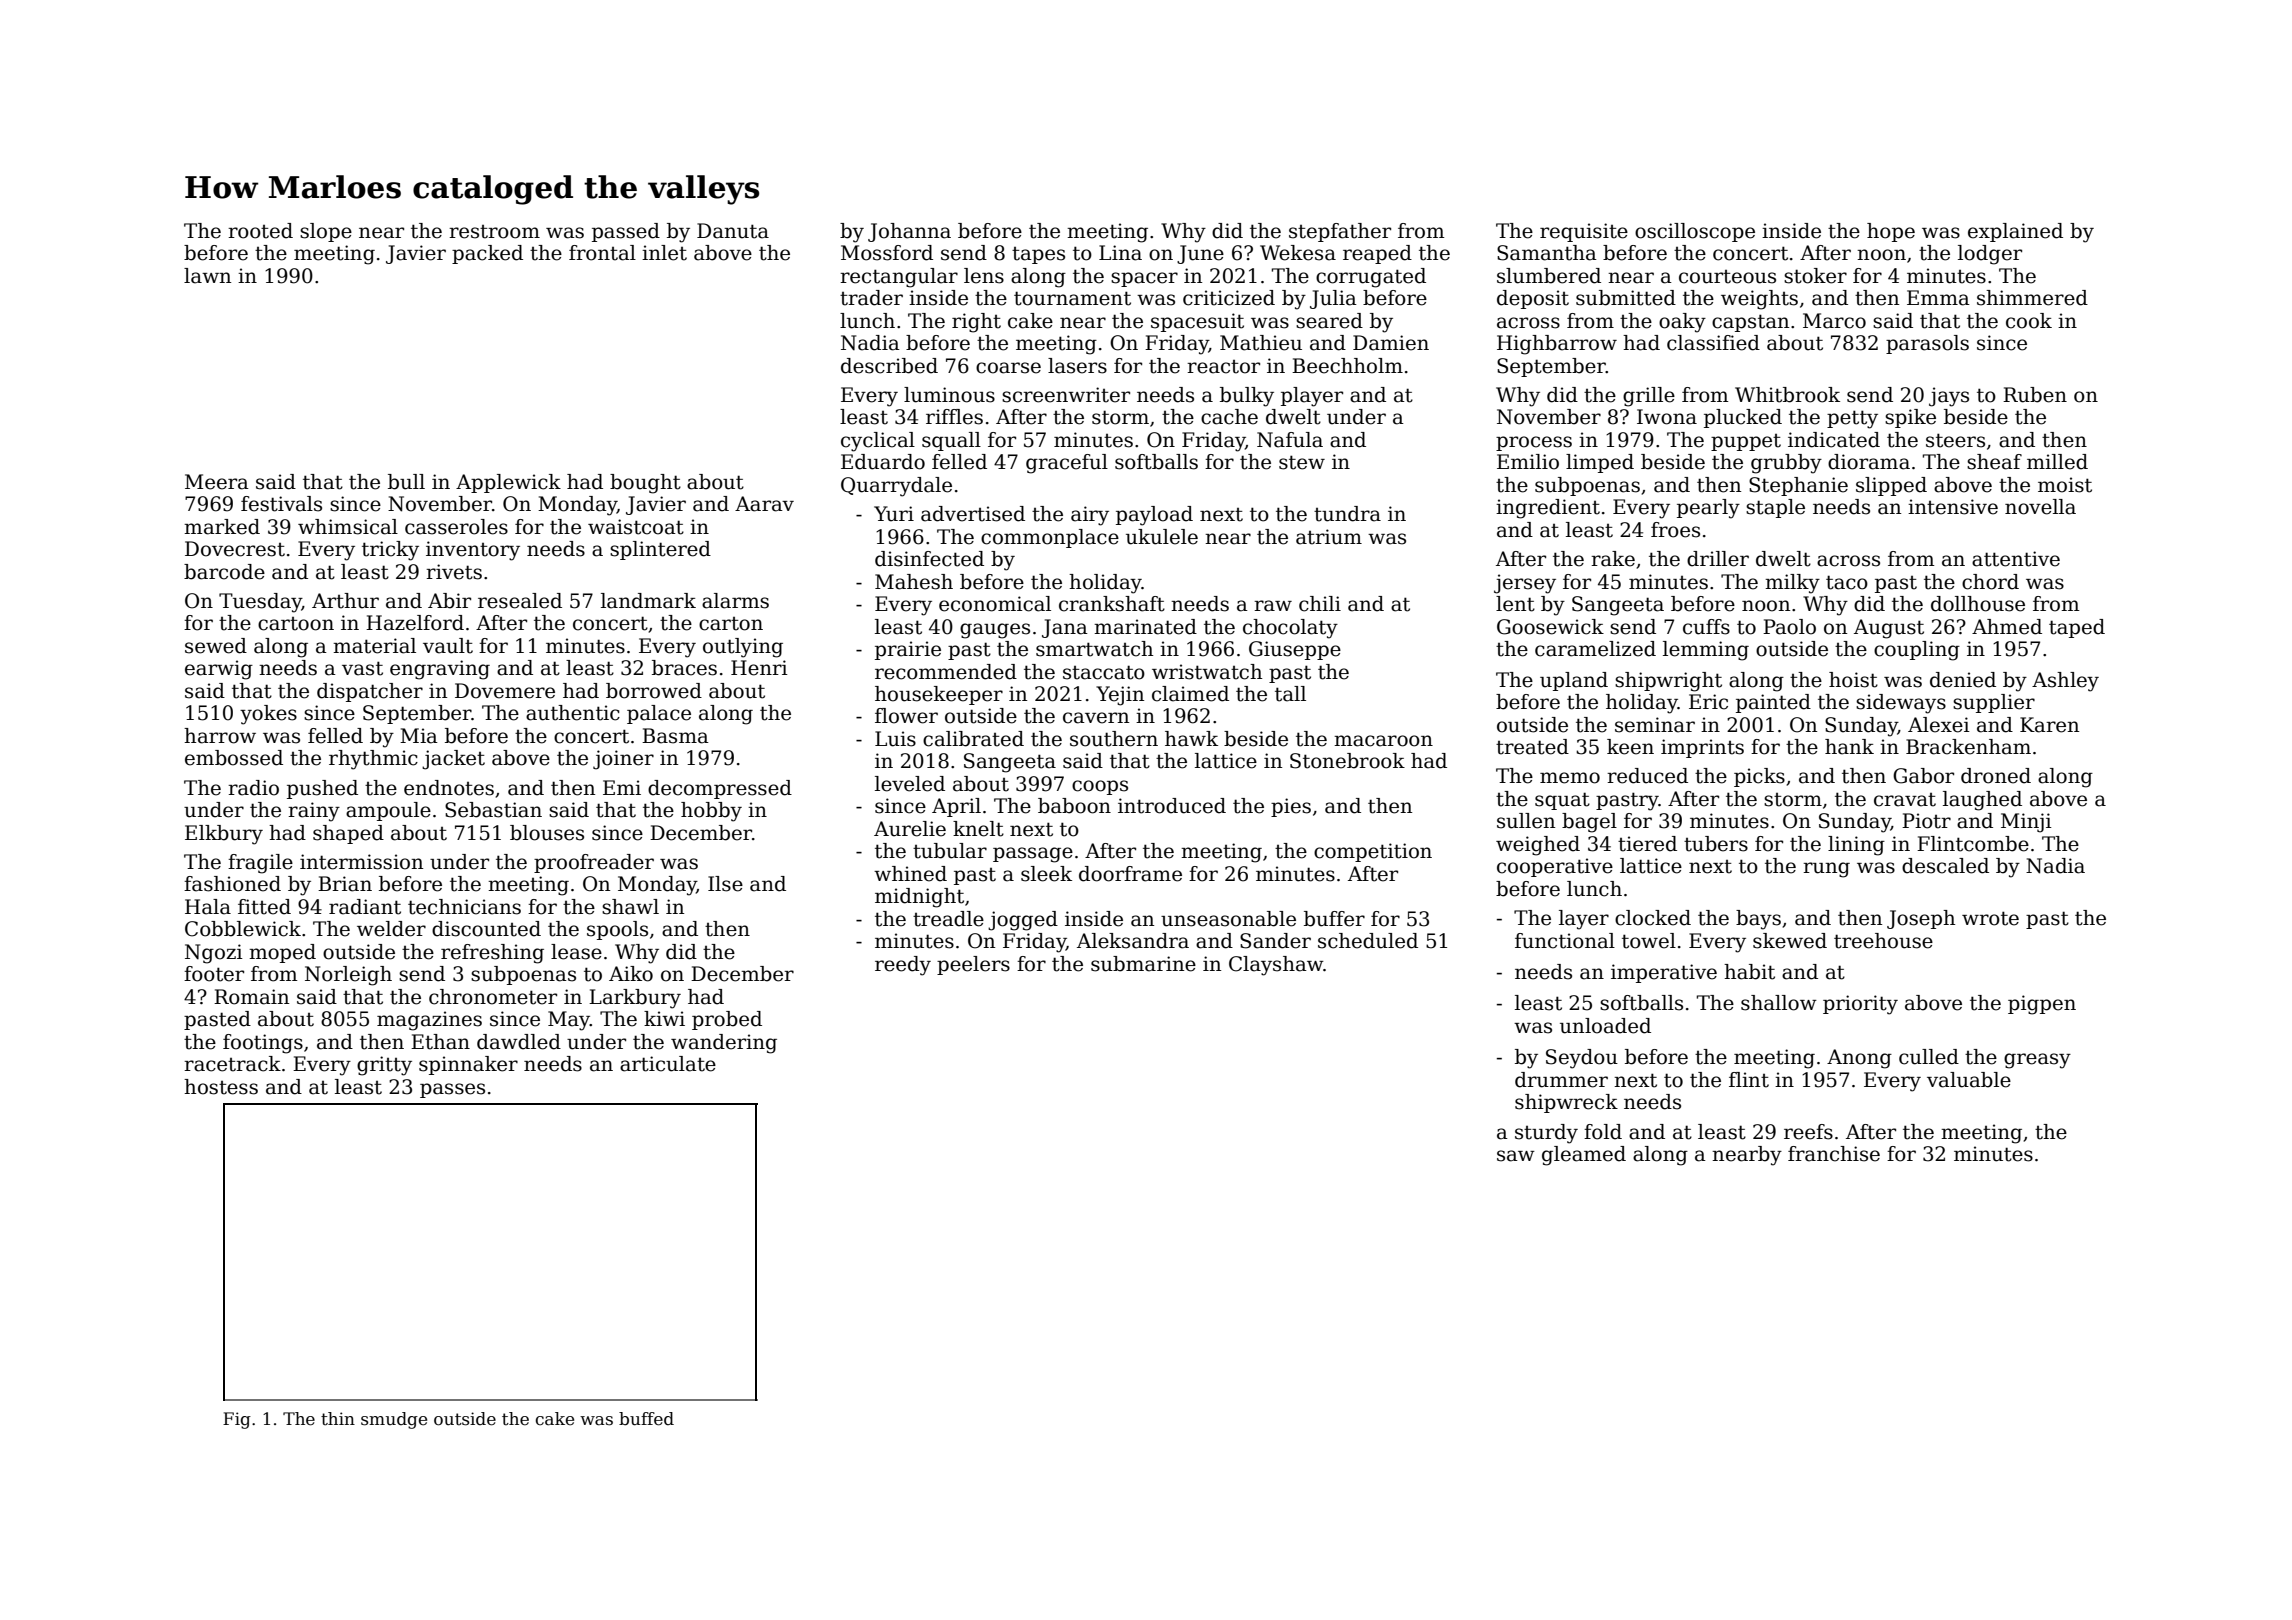 The height and width of the page is (1620, 2292). Describe the element at coordinates (1927, 344) in the page. I see `parasols` at that location.
